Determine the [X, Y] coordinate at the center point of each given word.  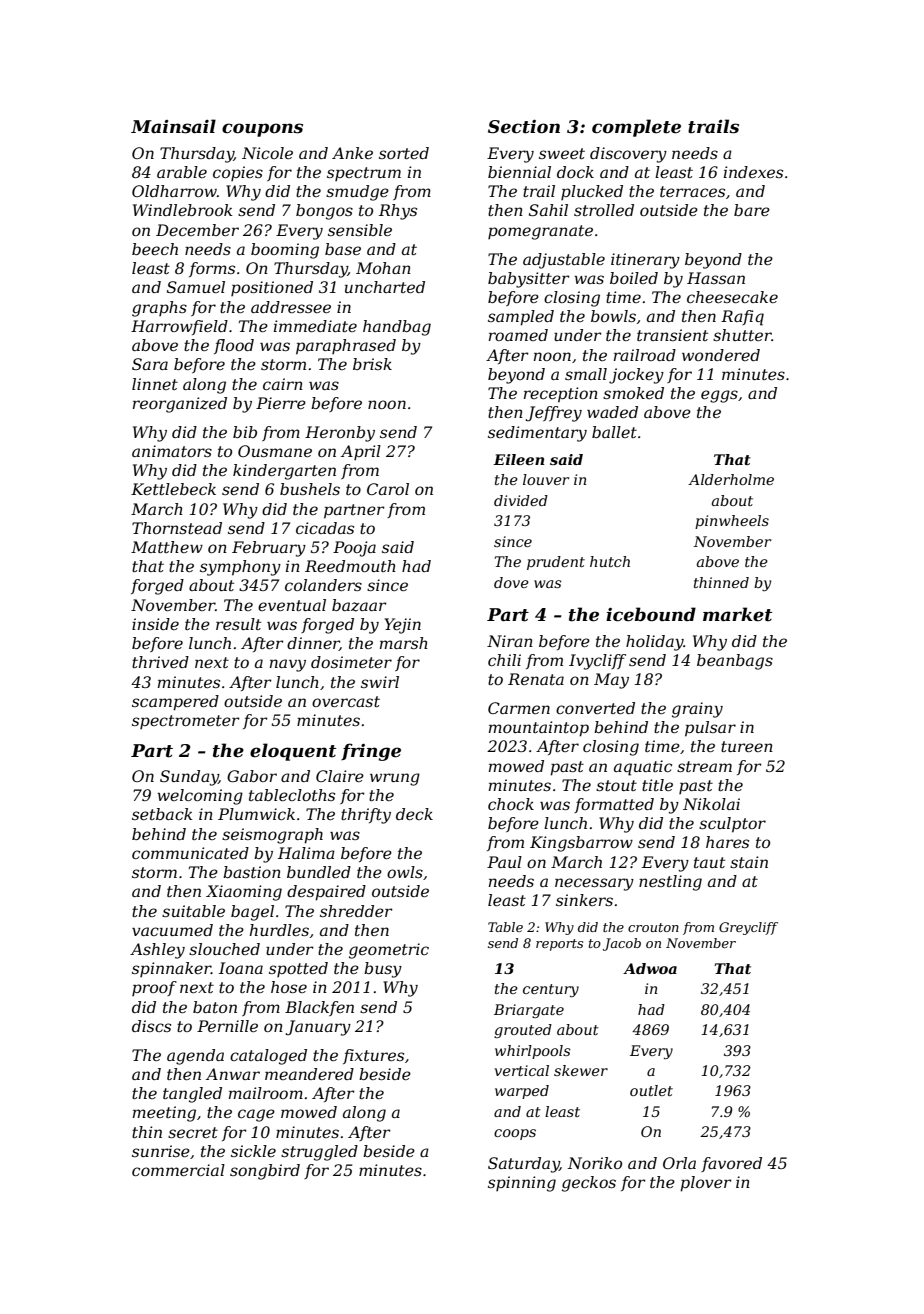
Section [524, 127]
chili [504, 660]
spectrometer [186, 722]
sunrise [161, 1151]
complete [636, 128]
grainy [697, 710]
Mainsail [173, 126]
